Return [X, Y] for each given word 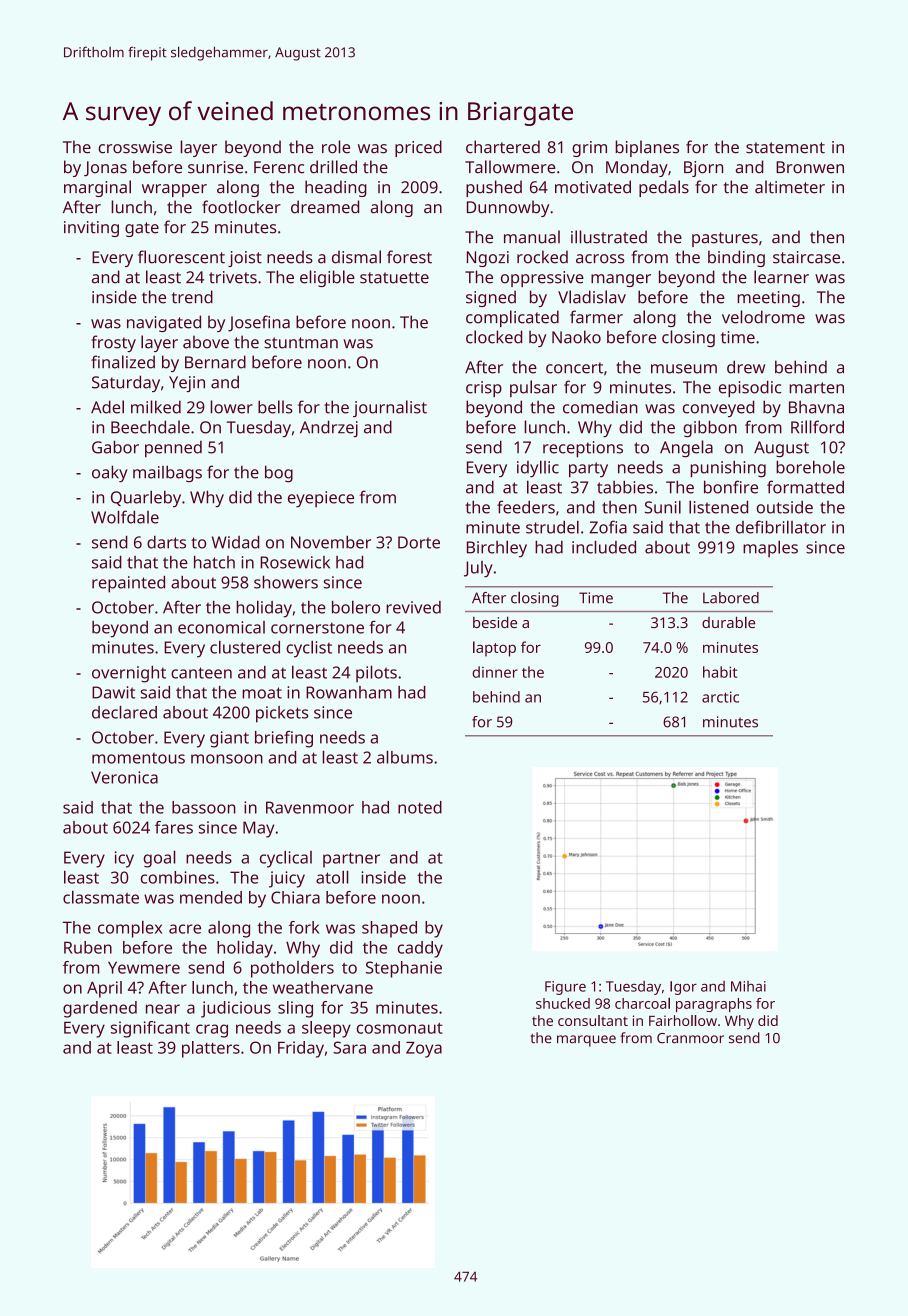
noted [420, 807]
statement [785, 148]
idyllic [538, 469]
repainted [128, 584]
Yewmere [144, 967]
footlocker [241, 207]
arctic [720, 697]
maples [770, 549]
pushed [494, 188]
